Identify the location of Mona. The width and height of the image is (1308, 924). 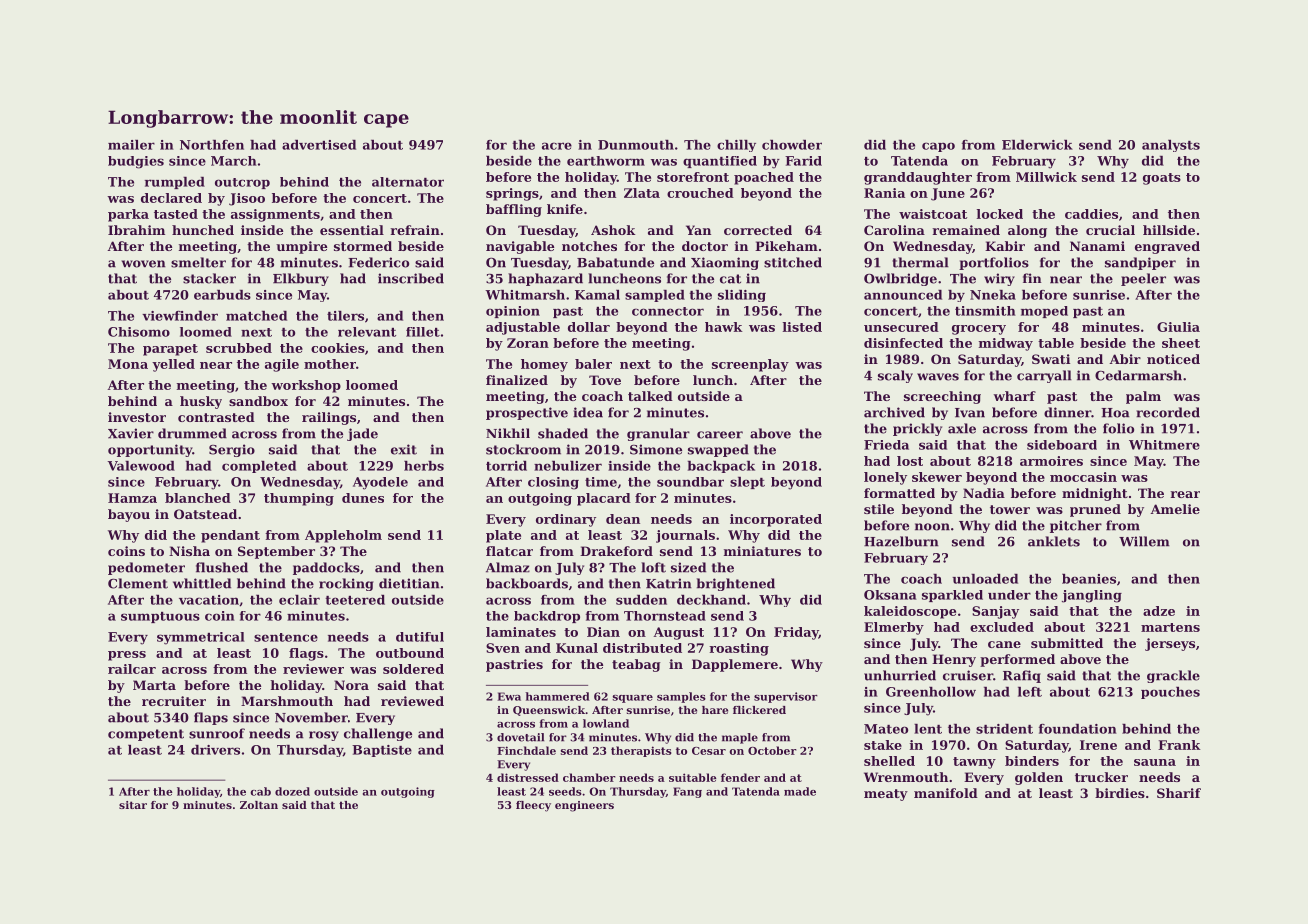
(128, 364).
